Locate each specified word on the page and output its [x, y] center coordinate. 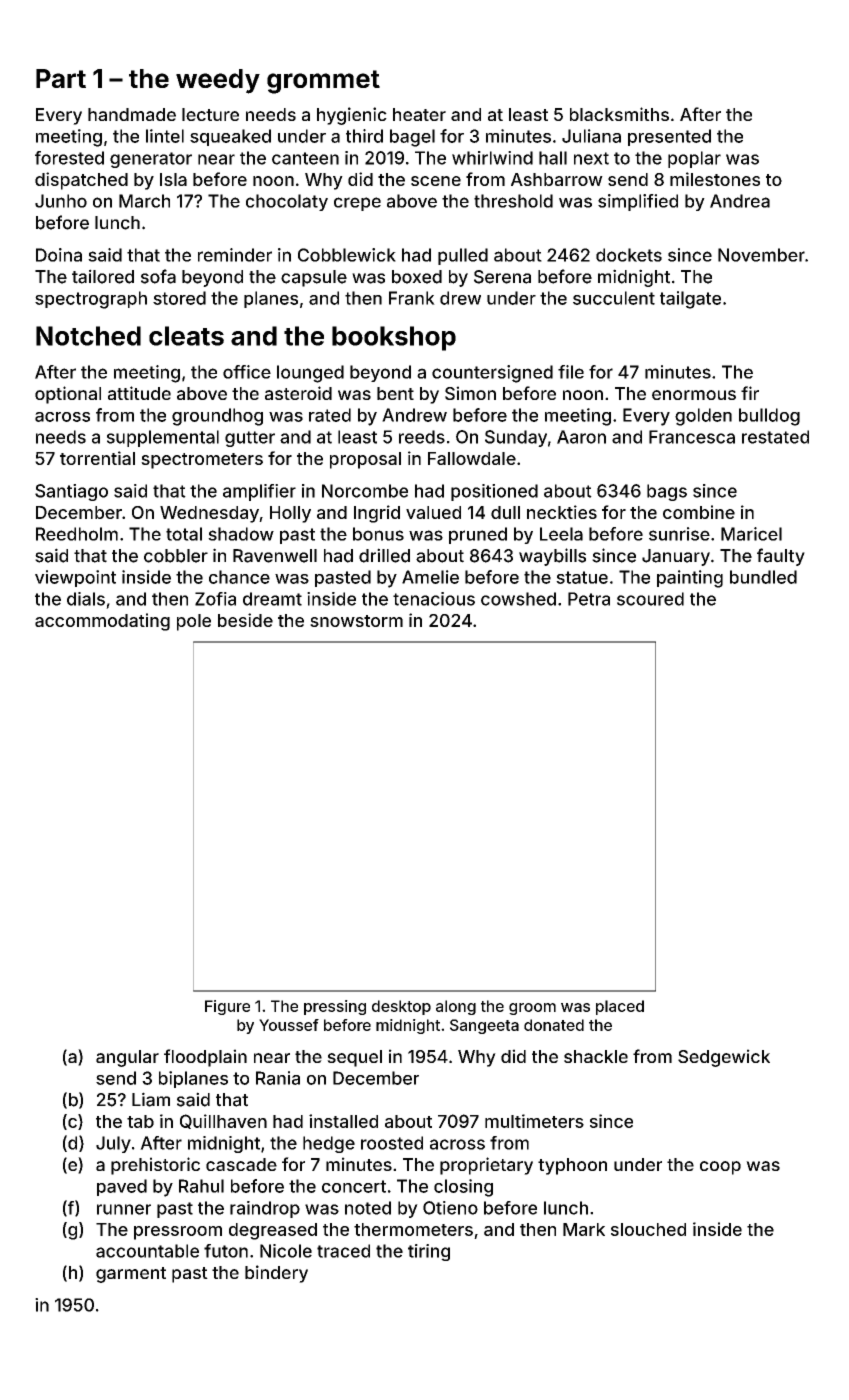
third [364, 136]
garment [131, 1275]
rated [330, 415]
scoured [650, 599]
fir [750, 393]
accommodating [102, 622]
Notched [88, 336]
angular [127, 1058]
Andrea [740, 201]
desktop [401, 1007]
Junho [61, 201]
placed [620, 1007]
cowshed [518, 599]
